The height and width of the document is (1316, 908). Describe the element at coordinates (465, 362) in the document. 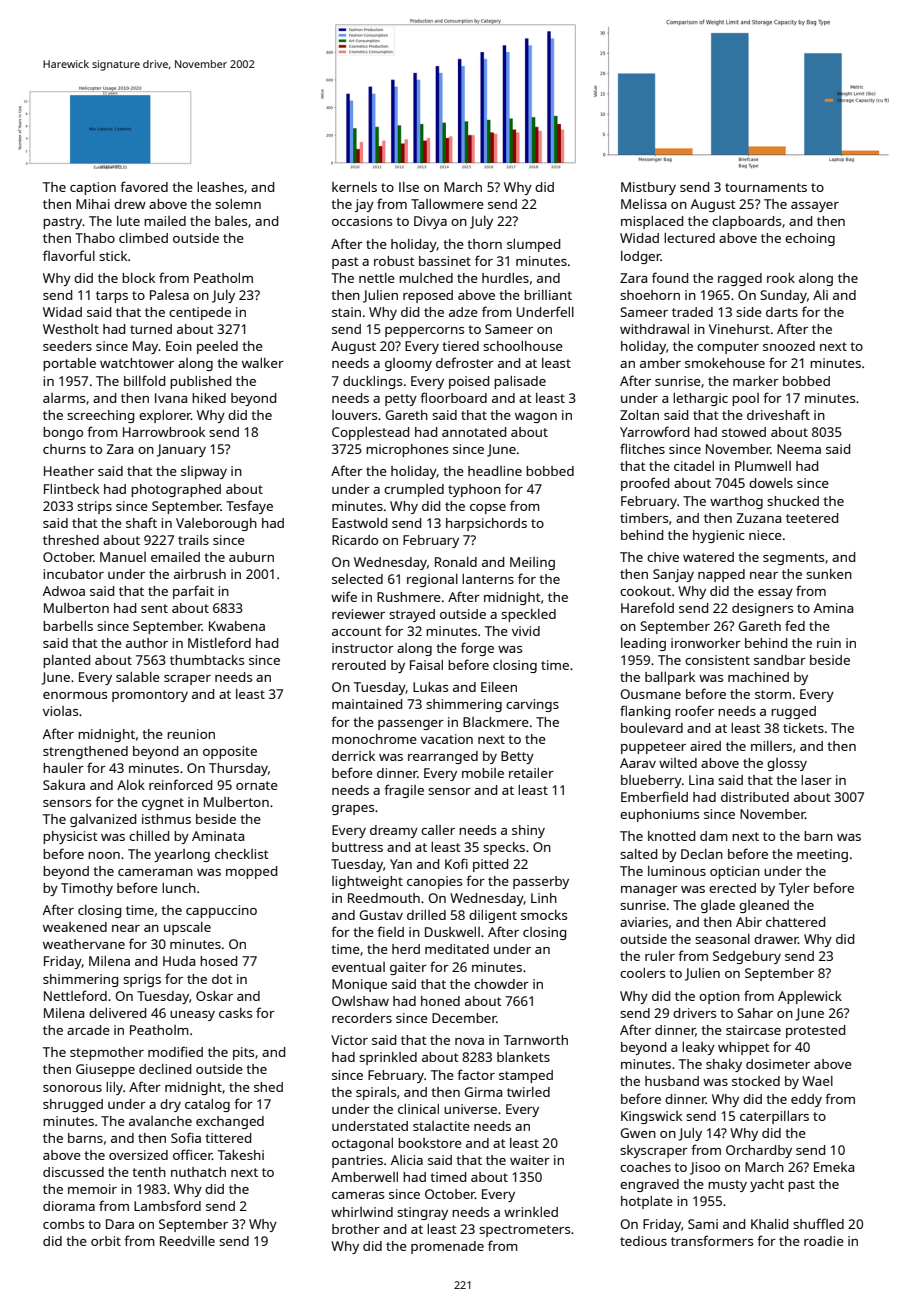

I see `defroster` at that location.
